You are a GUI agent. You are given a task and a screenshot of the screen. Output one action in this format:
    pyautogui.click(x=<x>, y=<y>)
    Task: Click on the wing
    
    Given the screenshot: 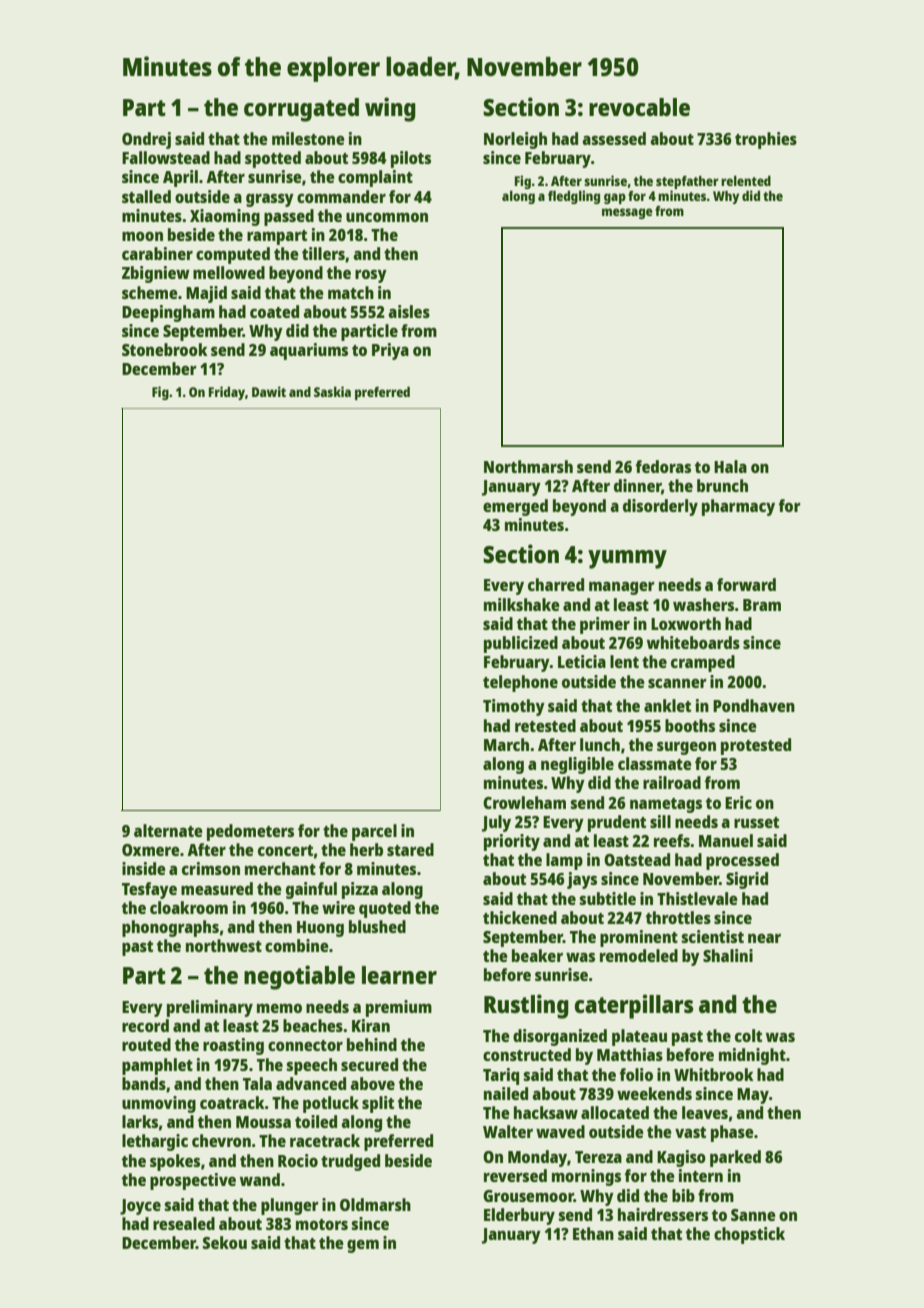 What is the action you would take?
    pyautogui.click(x=390, y=109)
